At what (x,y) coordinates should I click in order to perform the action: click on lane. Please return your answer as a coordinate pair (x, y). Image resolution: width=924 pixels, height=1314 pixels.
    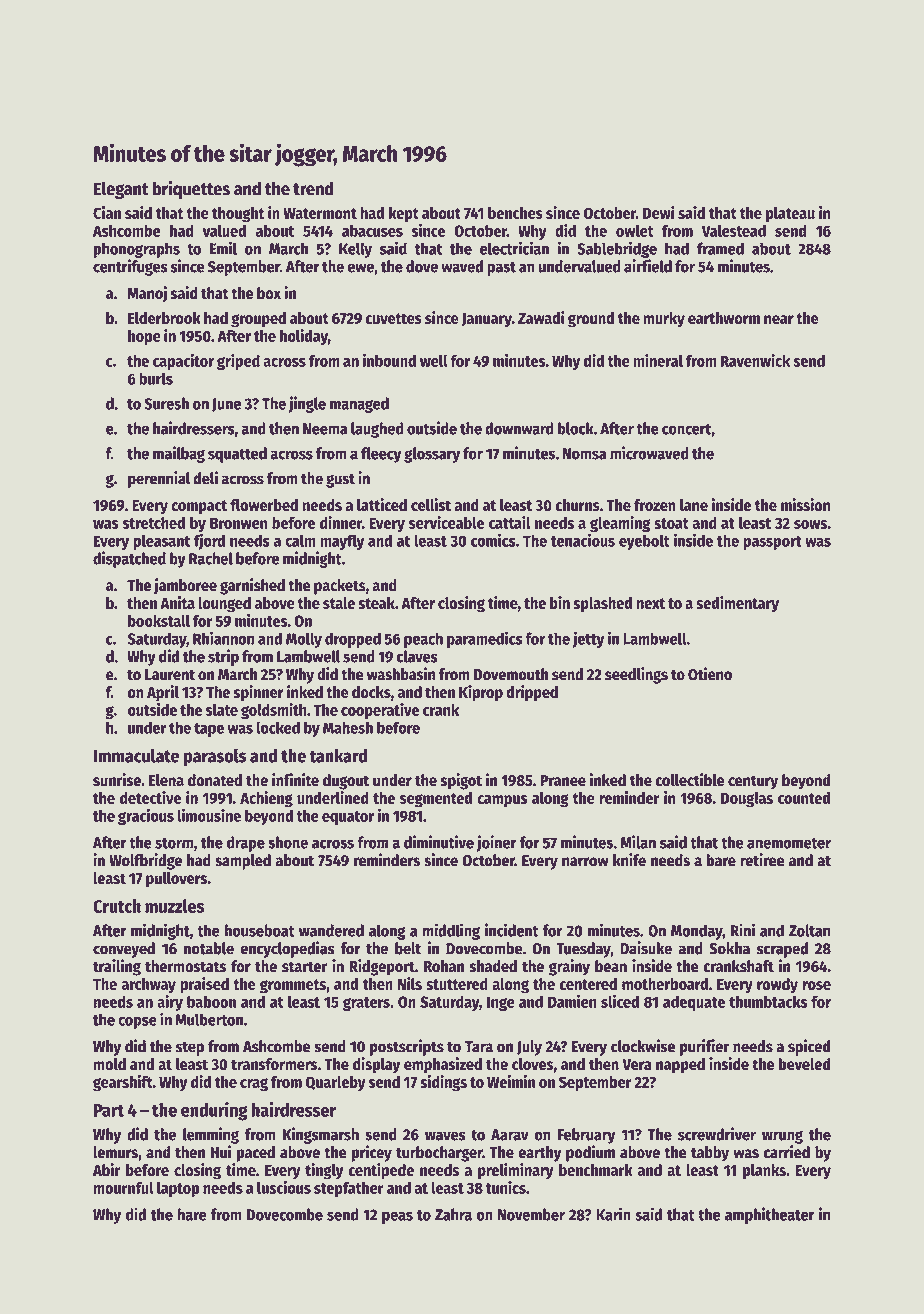
    Looking at the image, I should click on (694, 505).
